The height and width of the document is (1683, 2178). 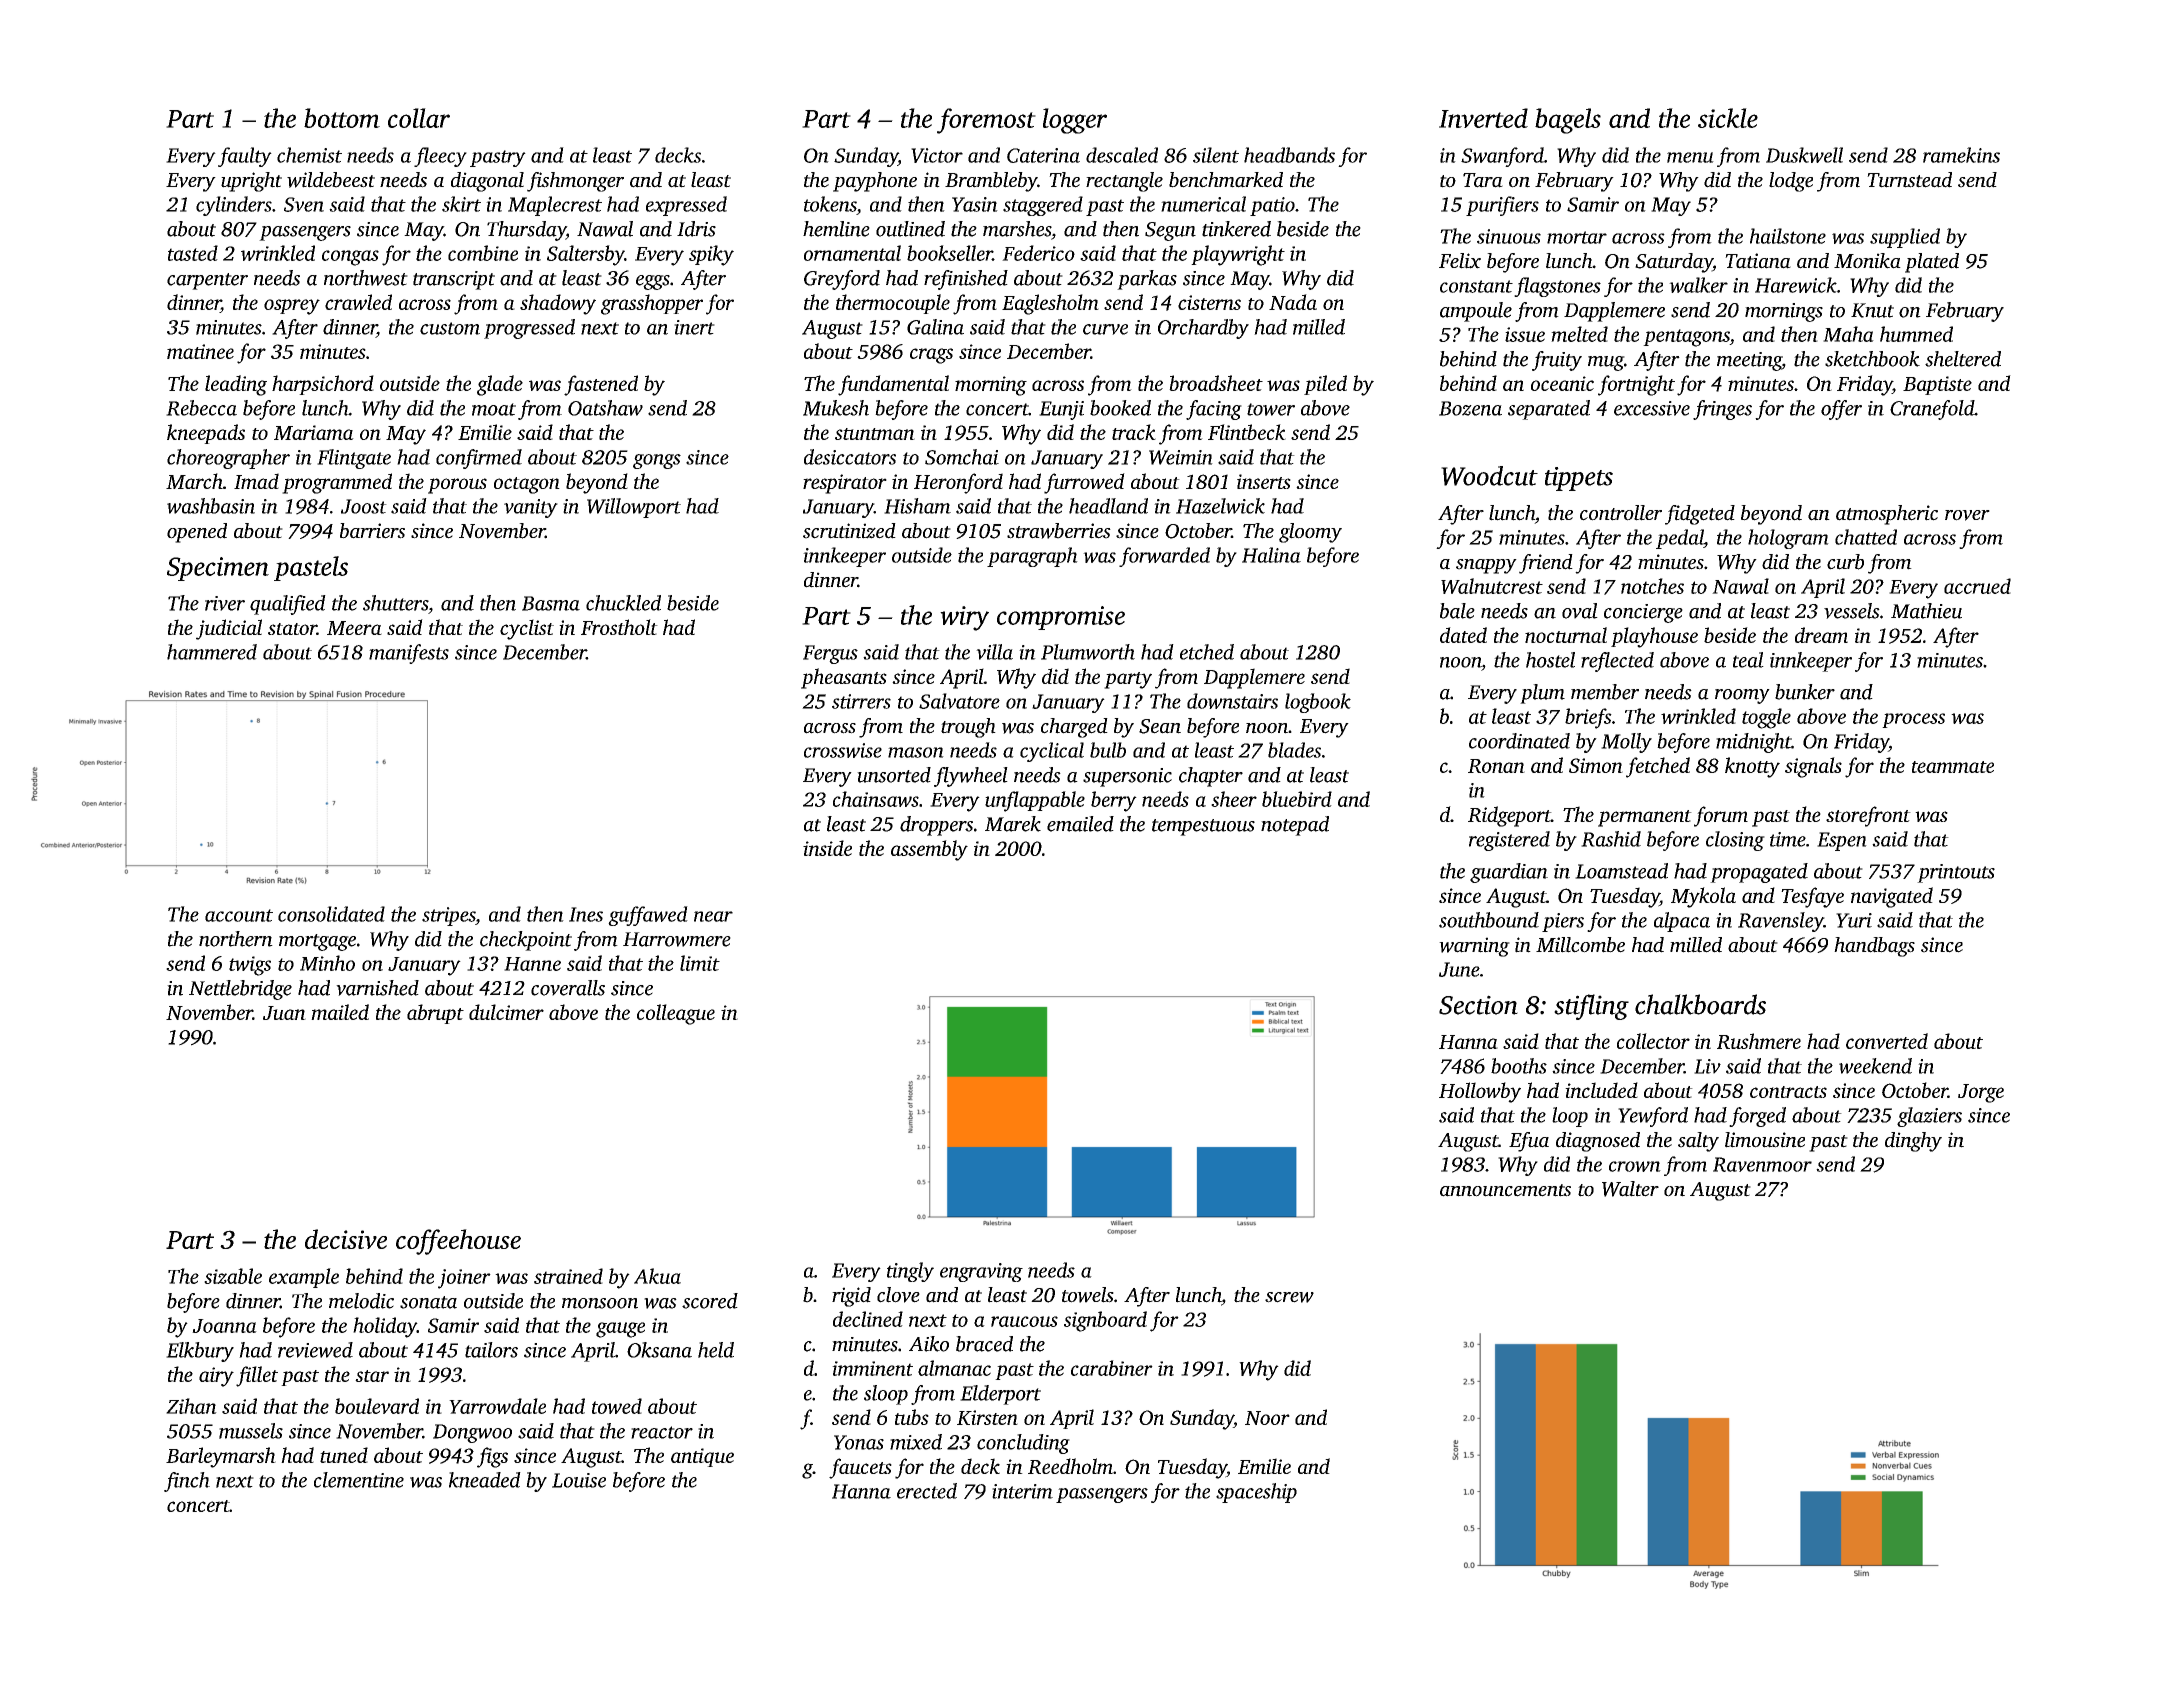 I want to click on constant, so click(x=1476, y=286).
